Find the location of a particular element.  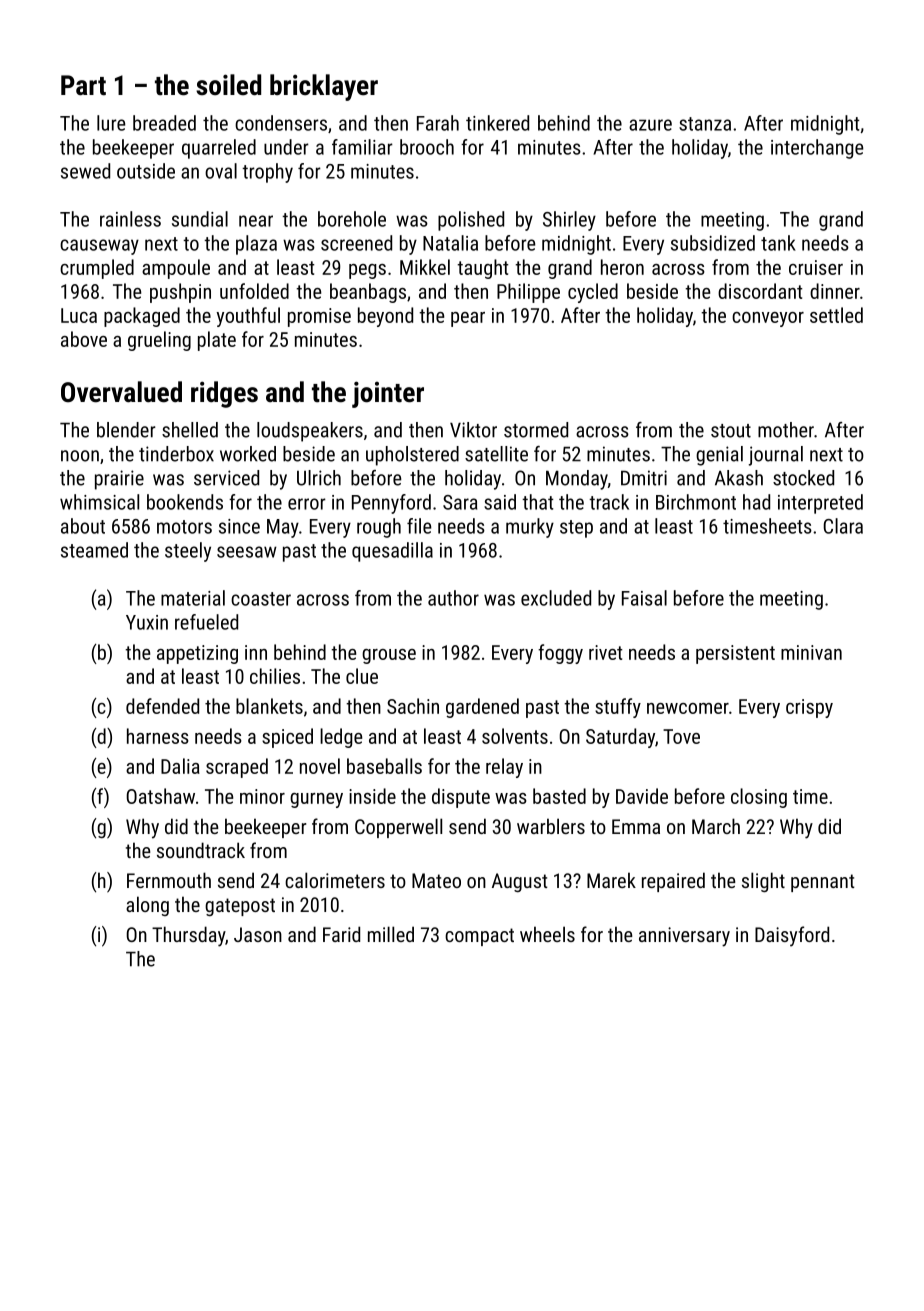

conveyor is located at coordinates (768, 319).
